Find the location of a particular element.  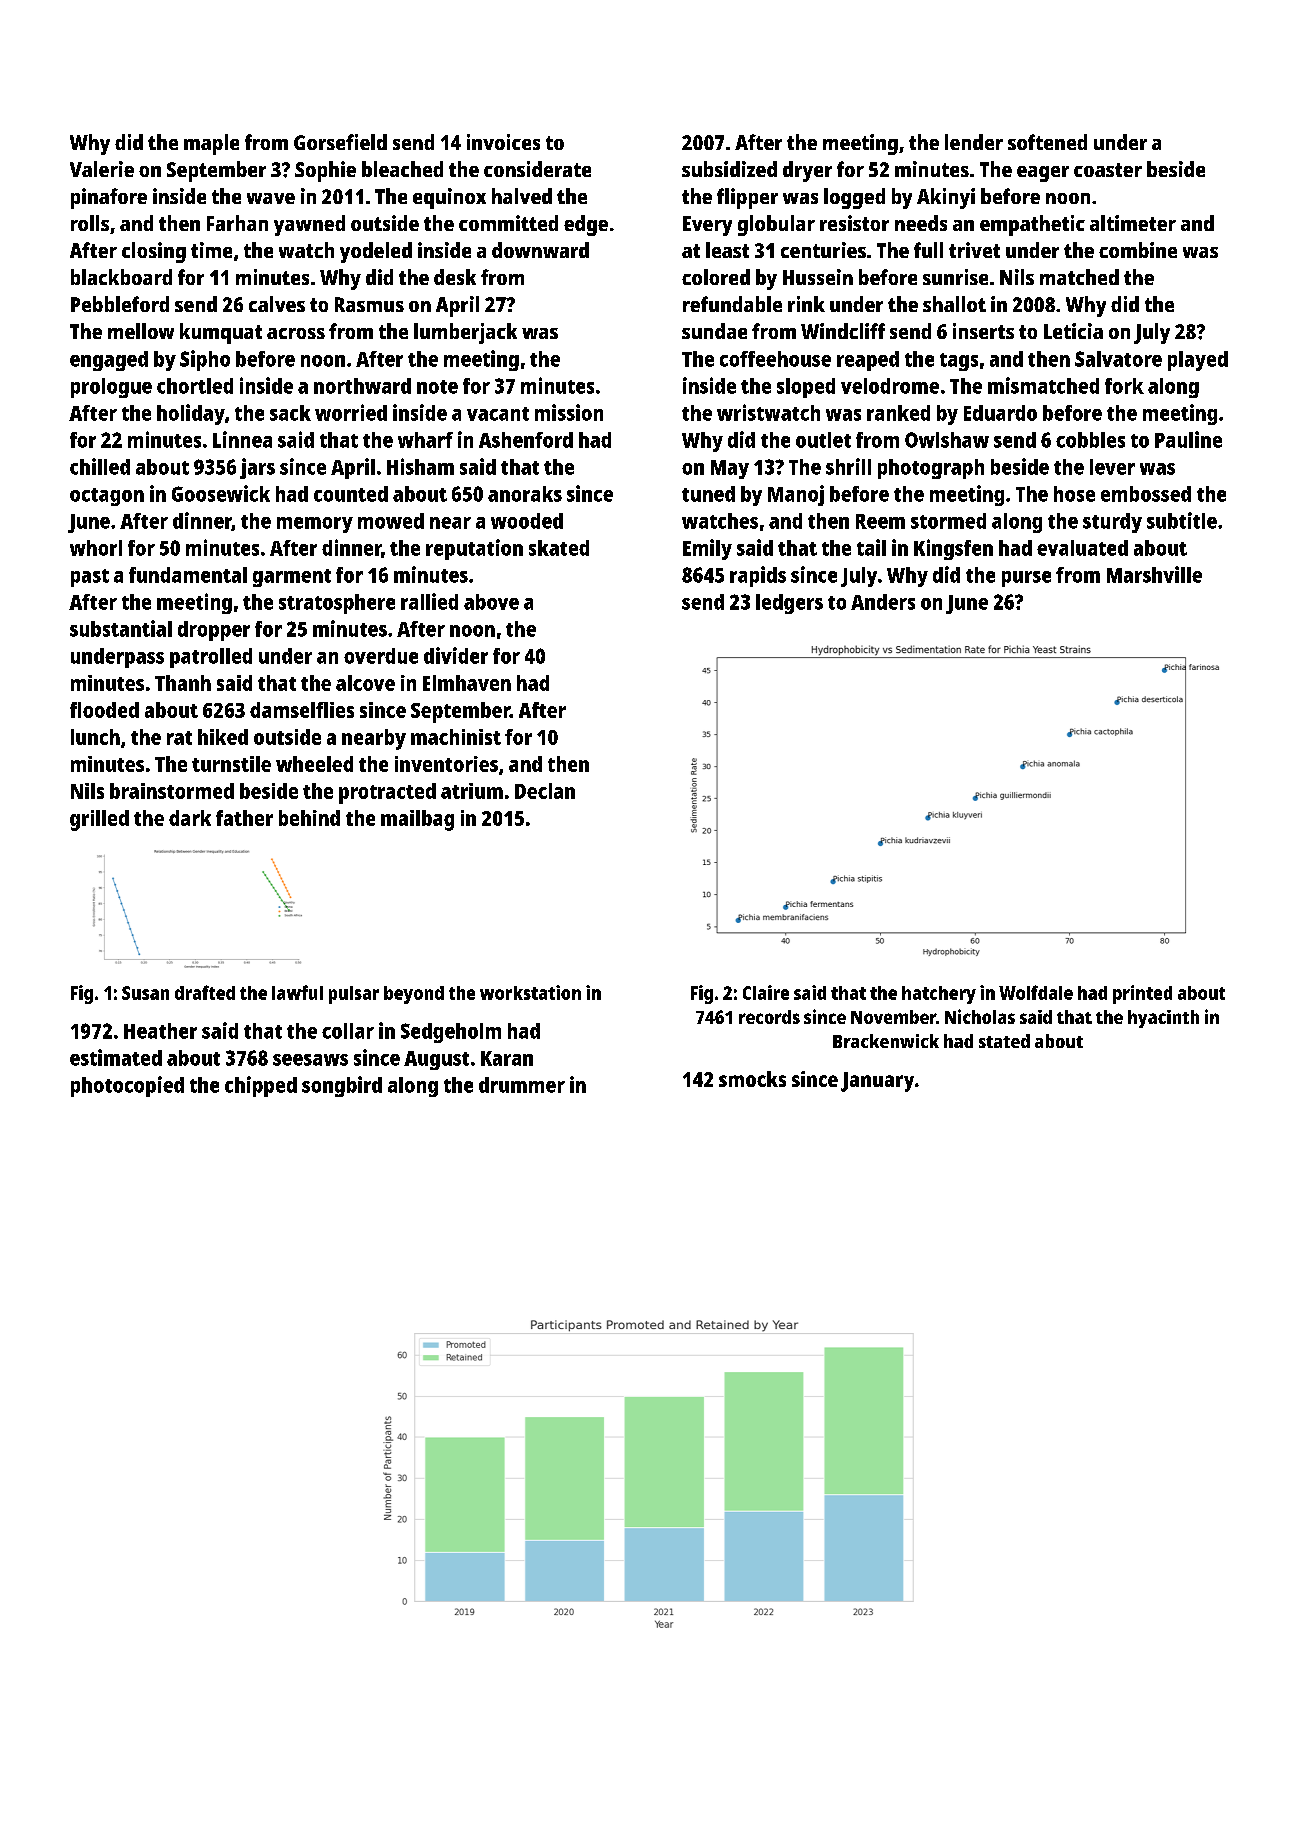

dryer is located at coordinates (807, 171).
